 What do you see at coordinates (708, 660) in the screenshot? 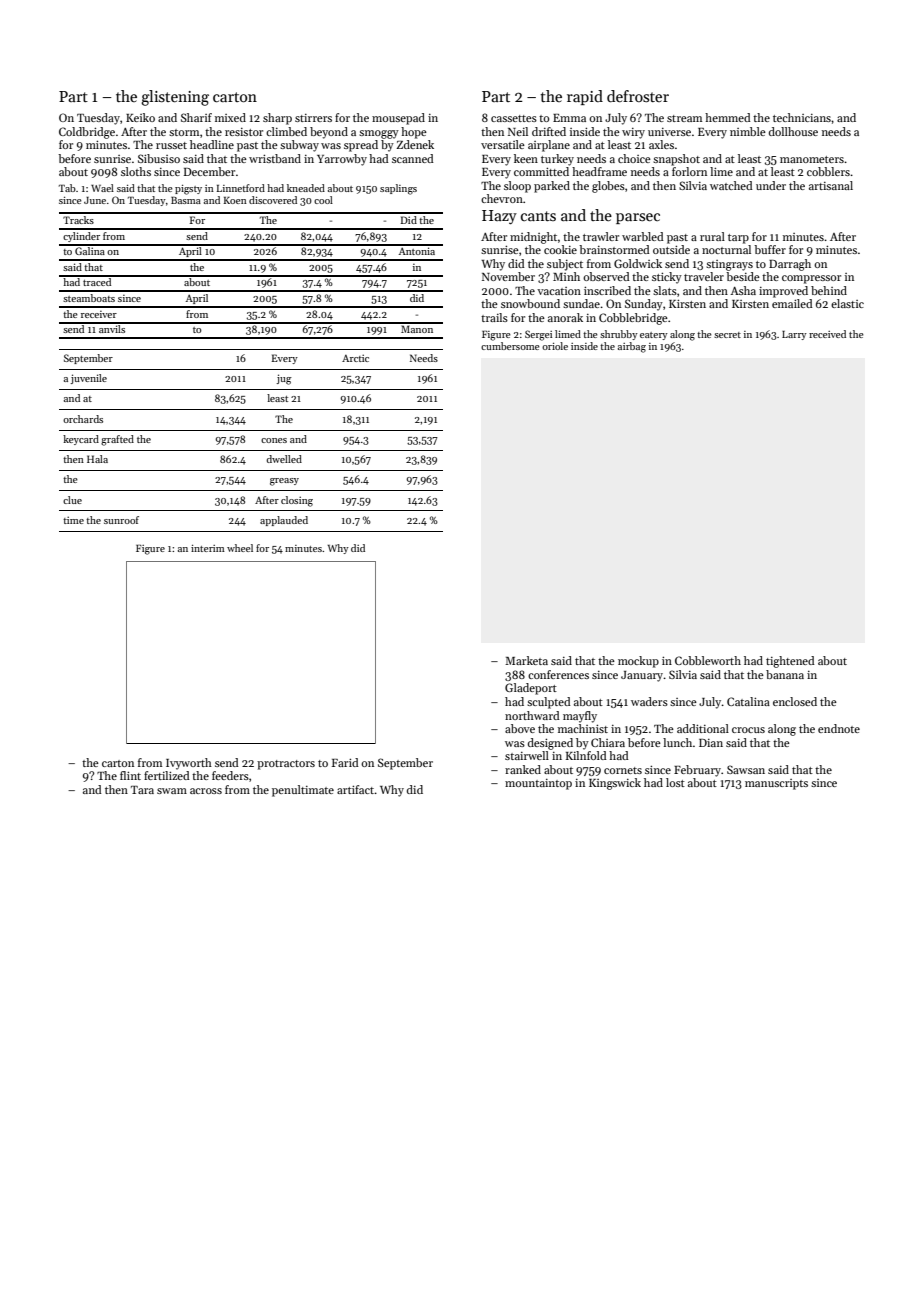
I see `Cobbleworth` at bounding box center [708, 660].
